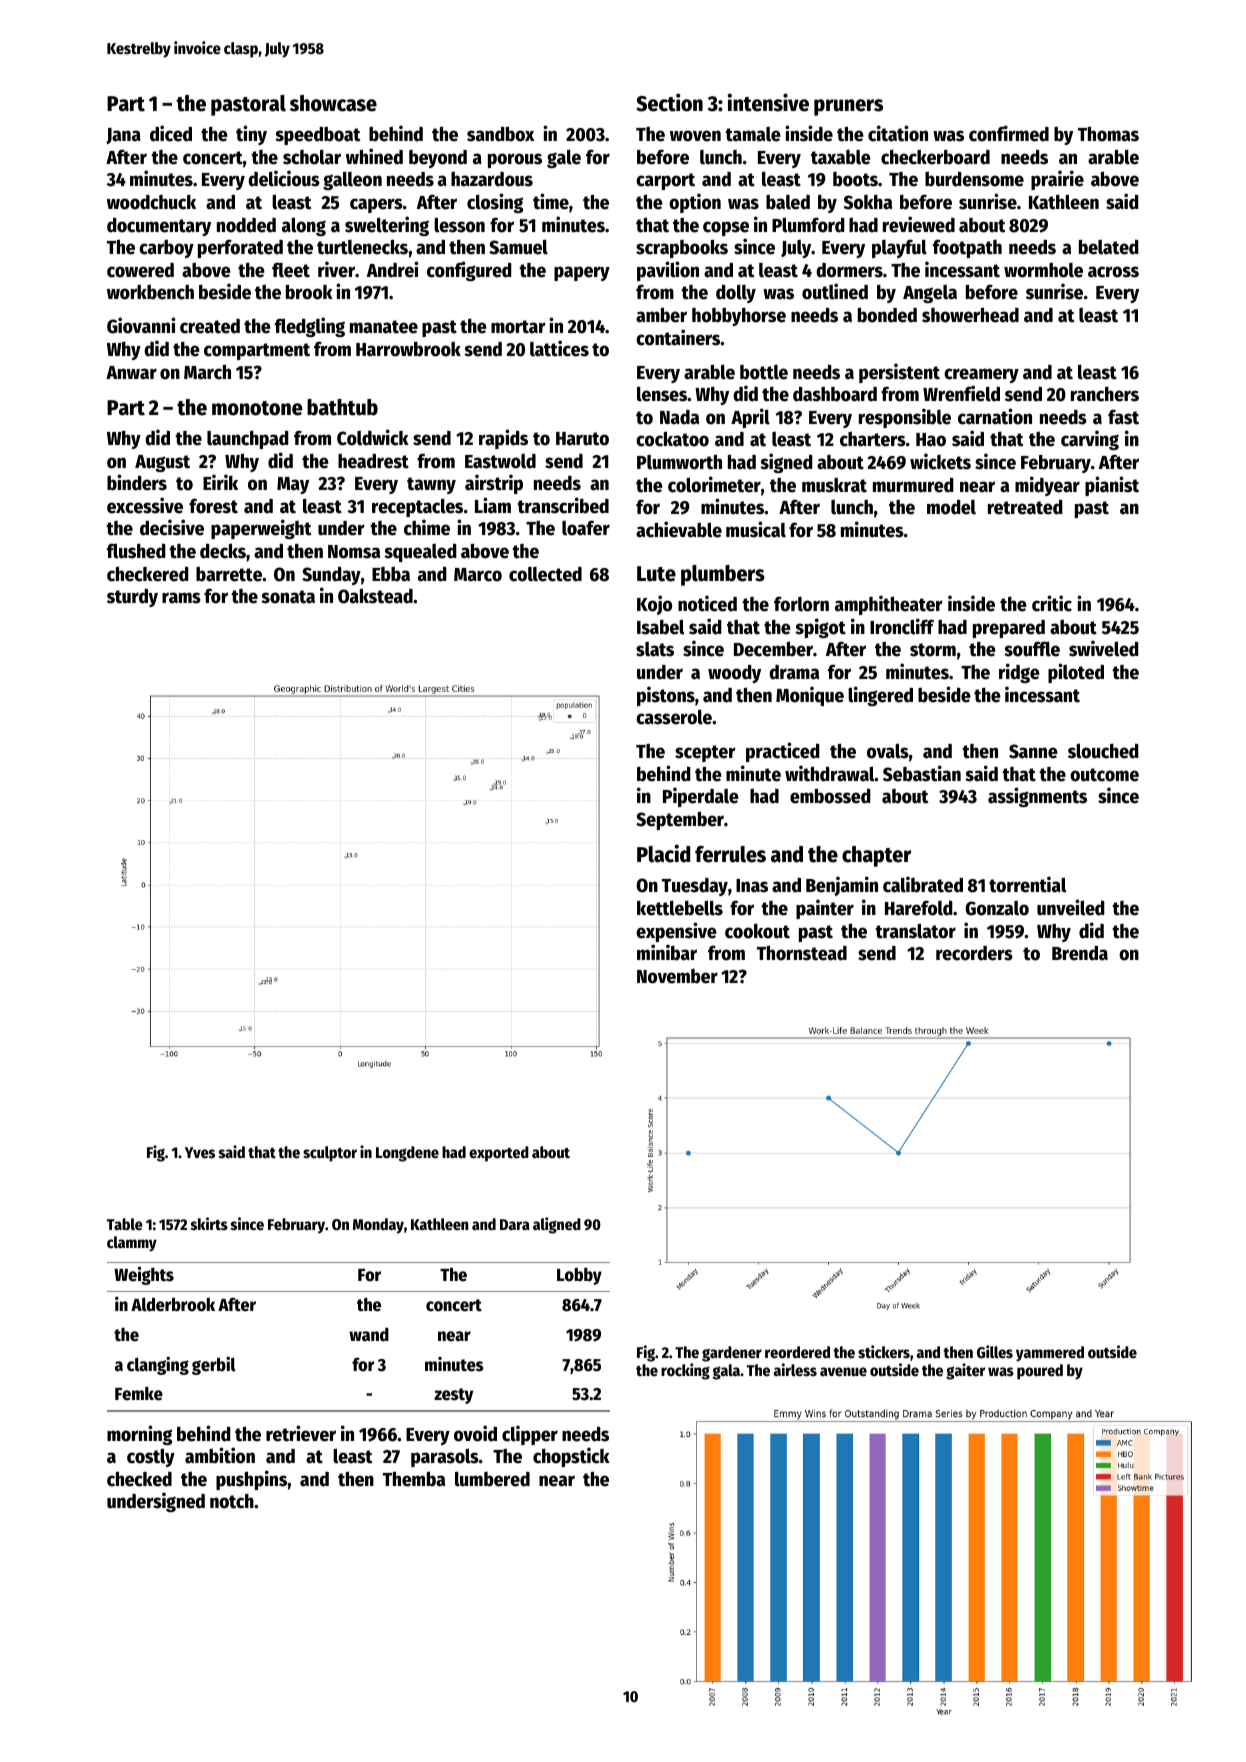  Describe the element at coordinates (1080, 953) in the screenshot. I see `Brenda` at that location.
